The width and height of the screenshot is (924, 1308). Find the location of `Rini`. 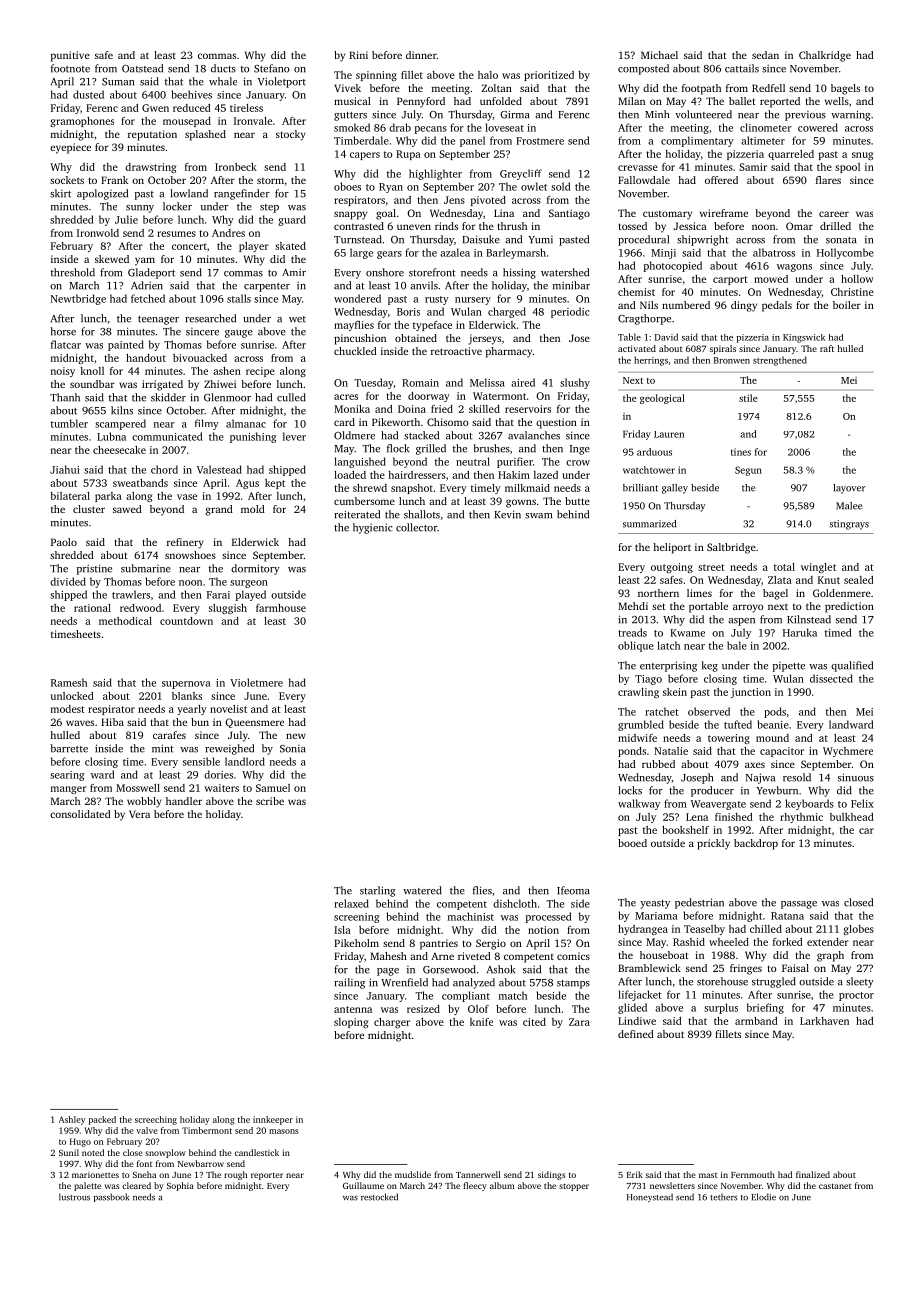

Rini is located at coordinates (358, 55).
